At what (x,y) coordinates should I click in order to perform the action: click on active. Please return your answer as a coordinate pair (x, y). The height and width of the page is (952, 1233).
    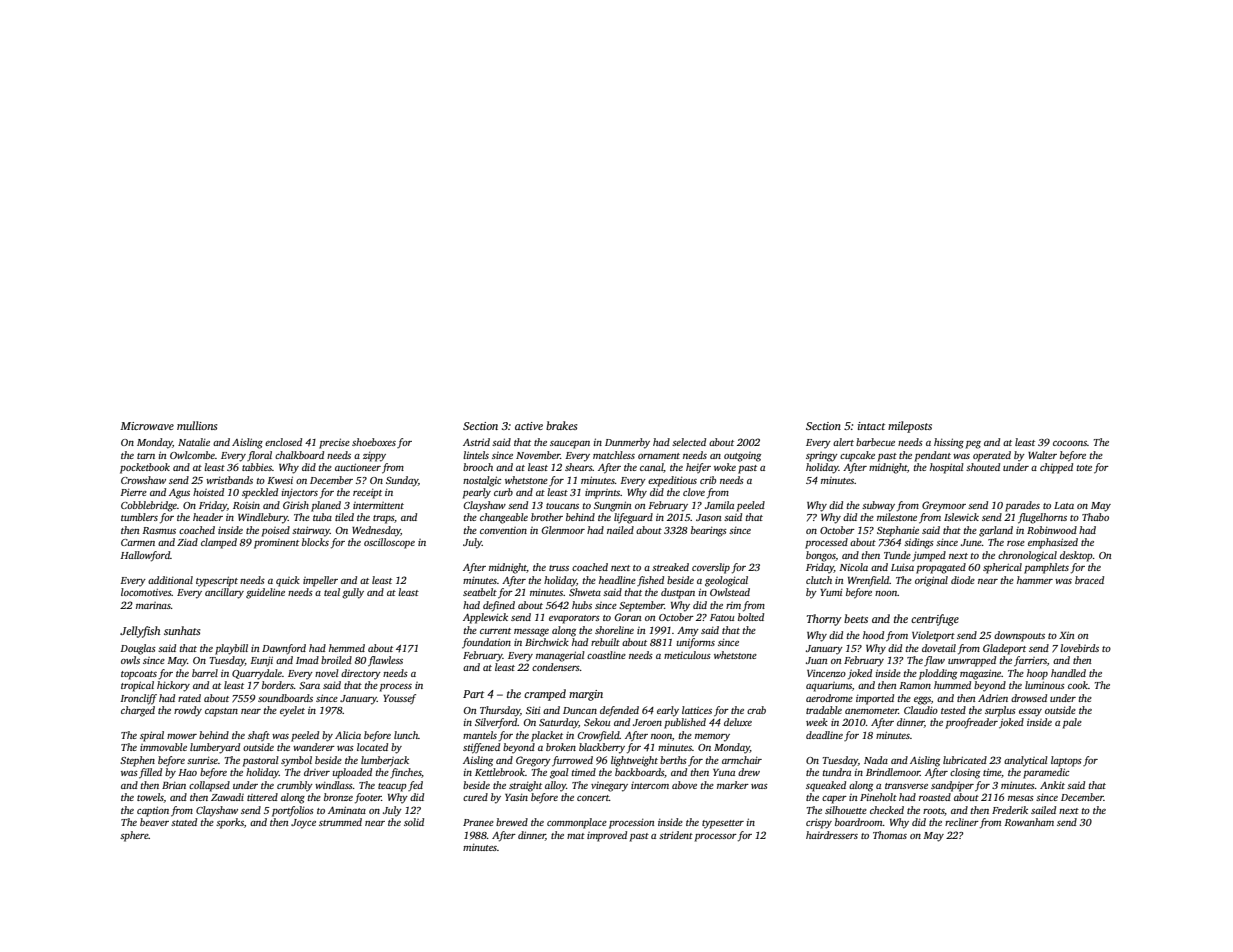
    Looking at the image, I should click on (529, 426).
